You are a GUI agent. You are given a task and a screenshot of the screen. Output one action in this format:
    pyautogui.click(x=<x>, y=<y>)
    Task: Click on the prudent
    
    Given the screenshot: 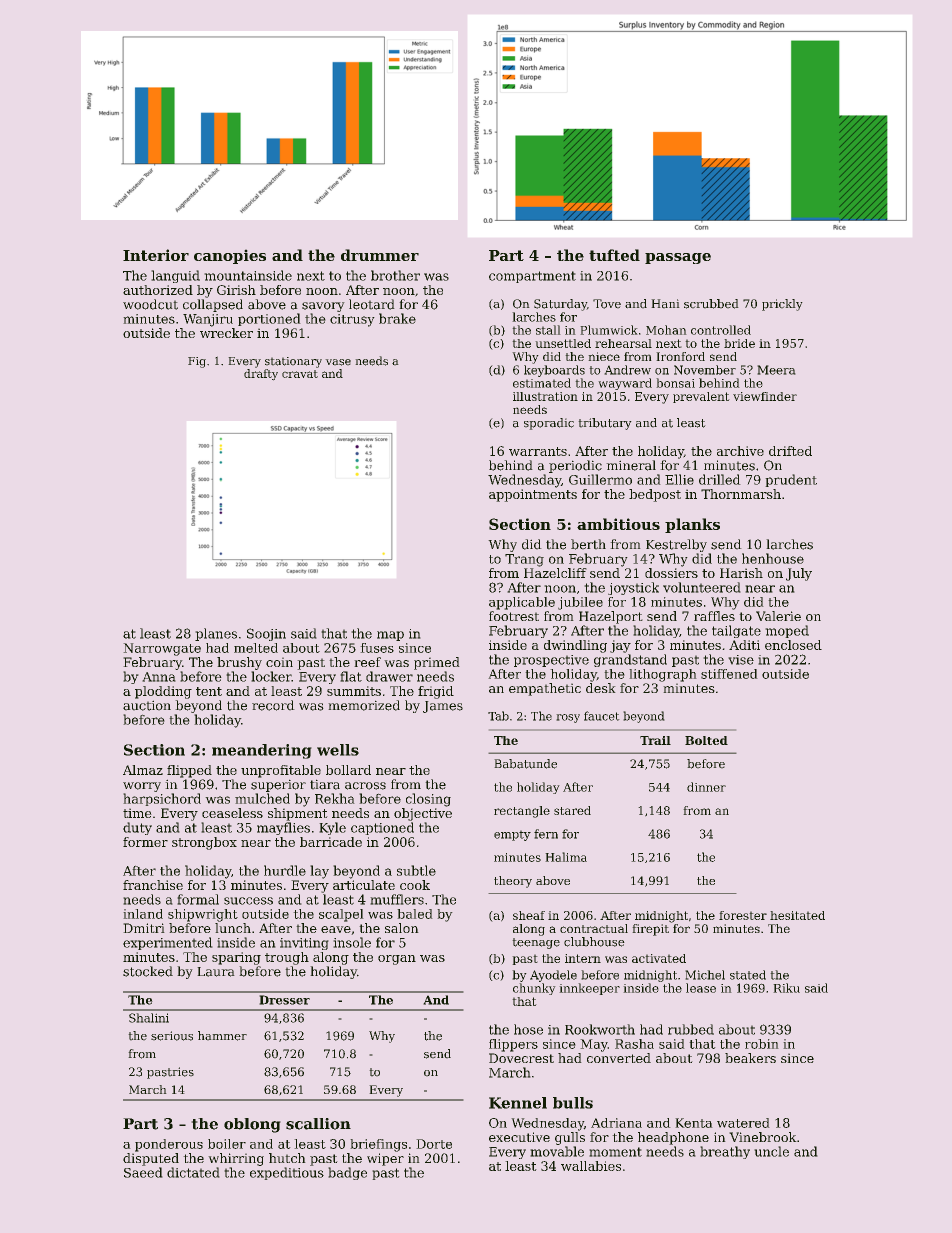 What is the action you would take?
    pyautogui.click(x=791, y=480)
